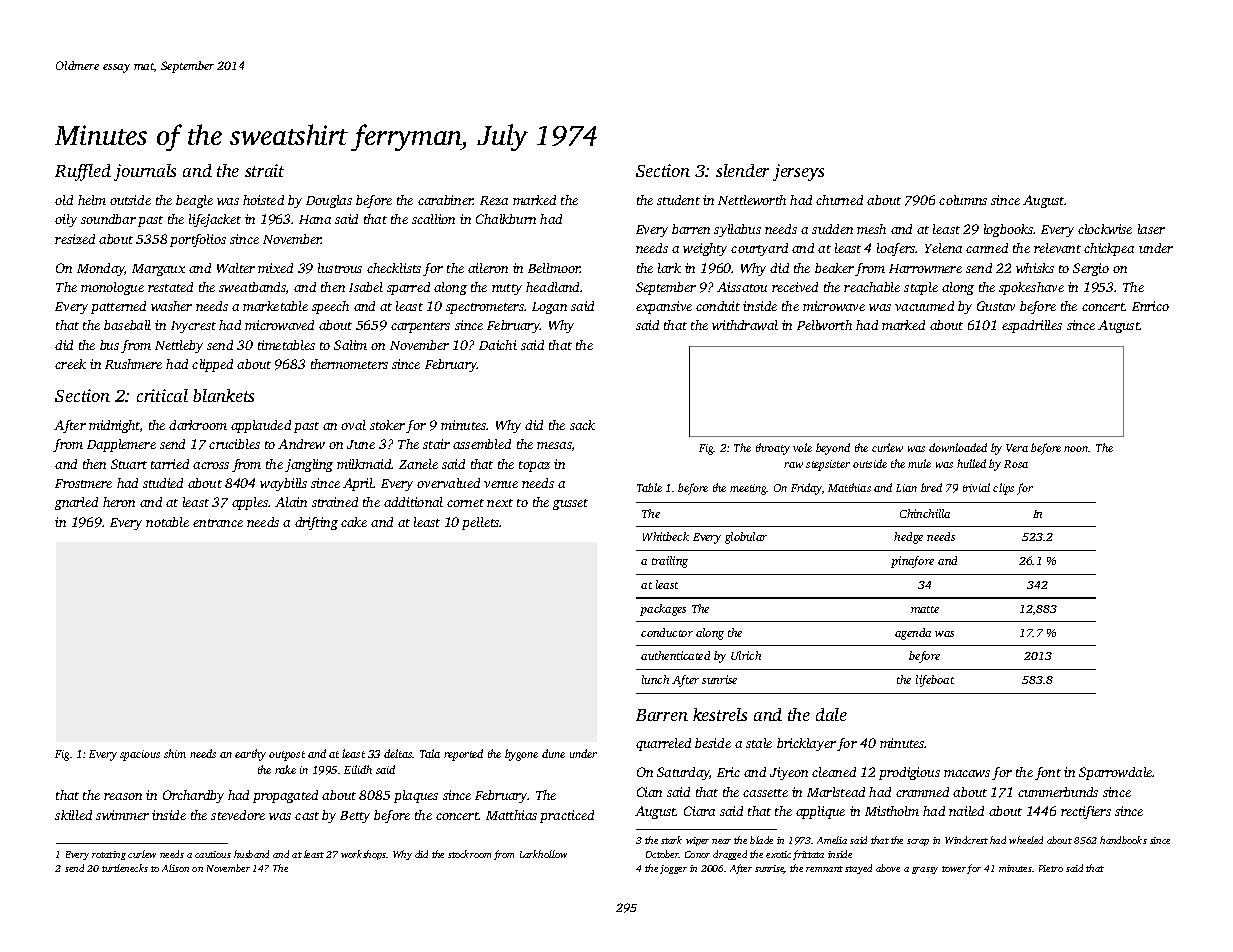 The image size is (1233, 952). What do you see at coordinates (534, 466) in the screenshot?
I see `topaz` at bounding box center [534, 466].
